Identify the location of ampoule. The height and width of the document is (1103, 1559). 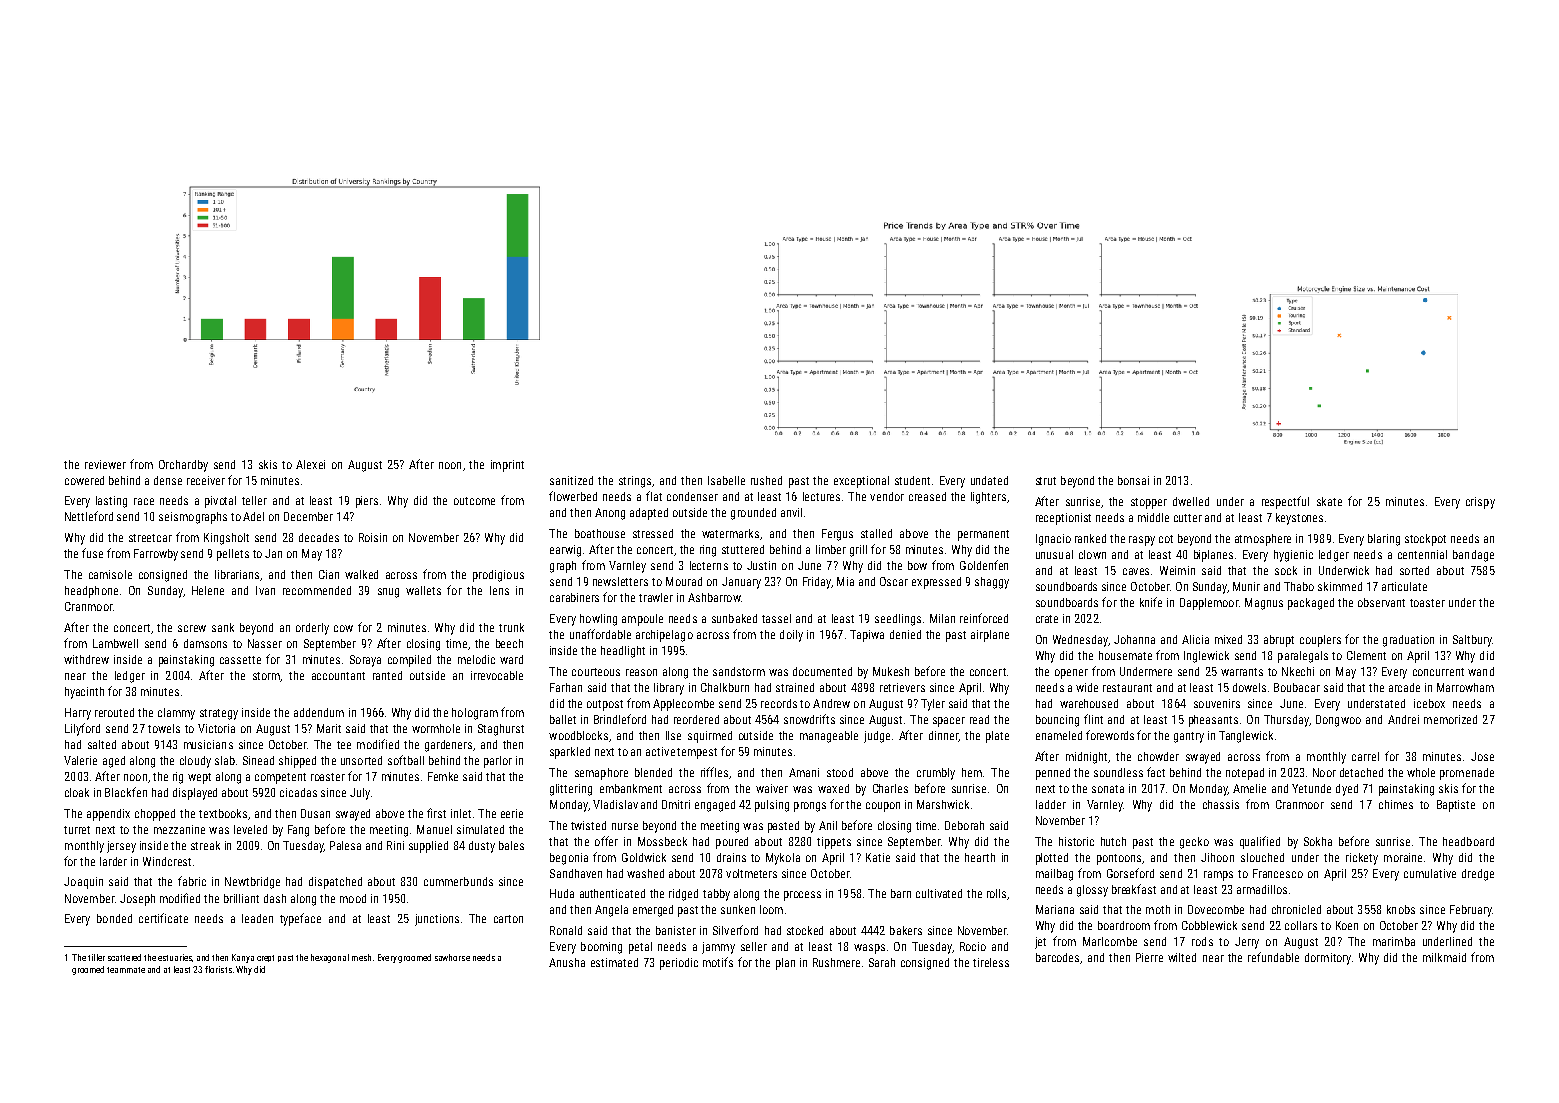
(642, 620).
